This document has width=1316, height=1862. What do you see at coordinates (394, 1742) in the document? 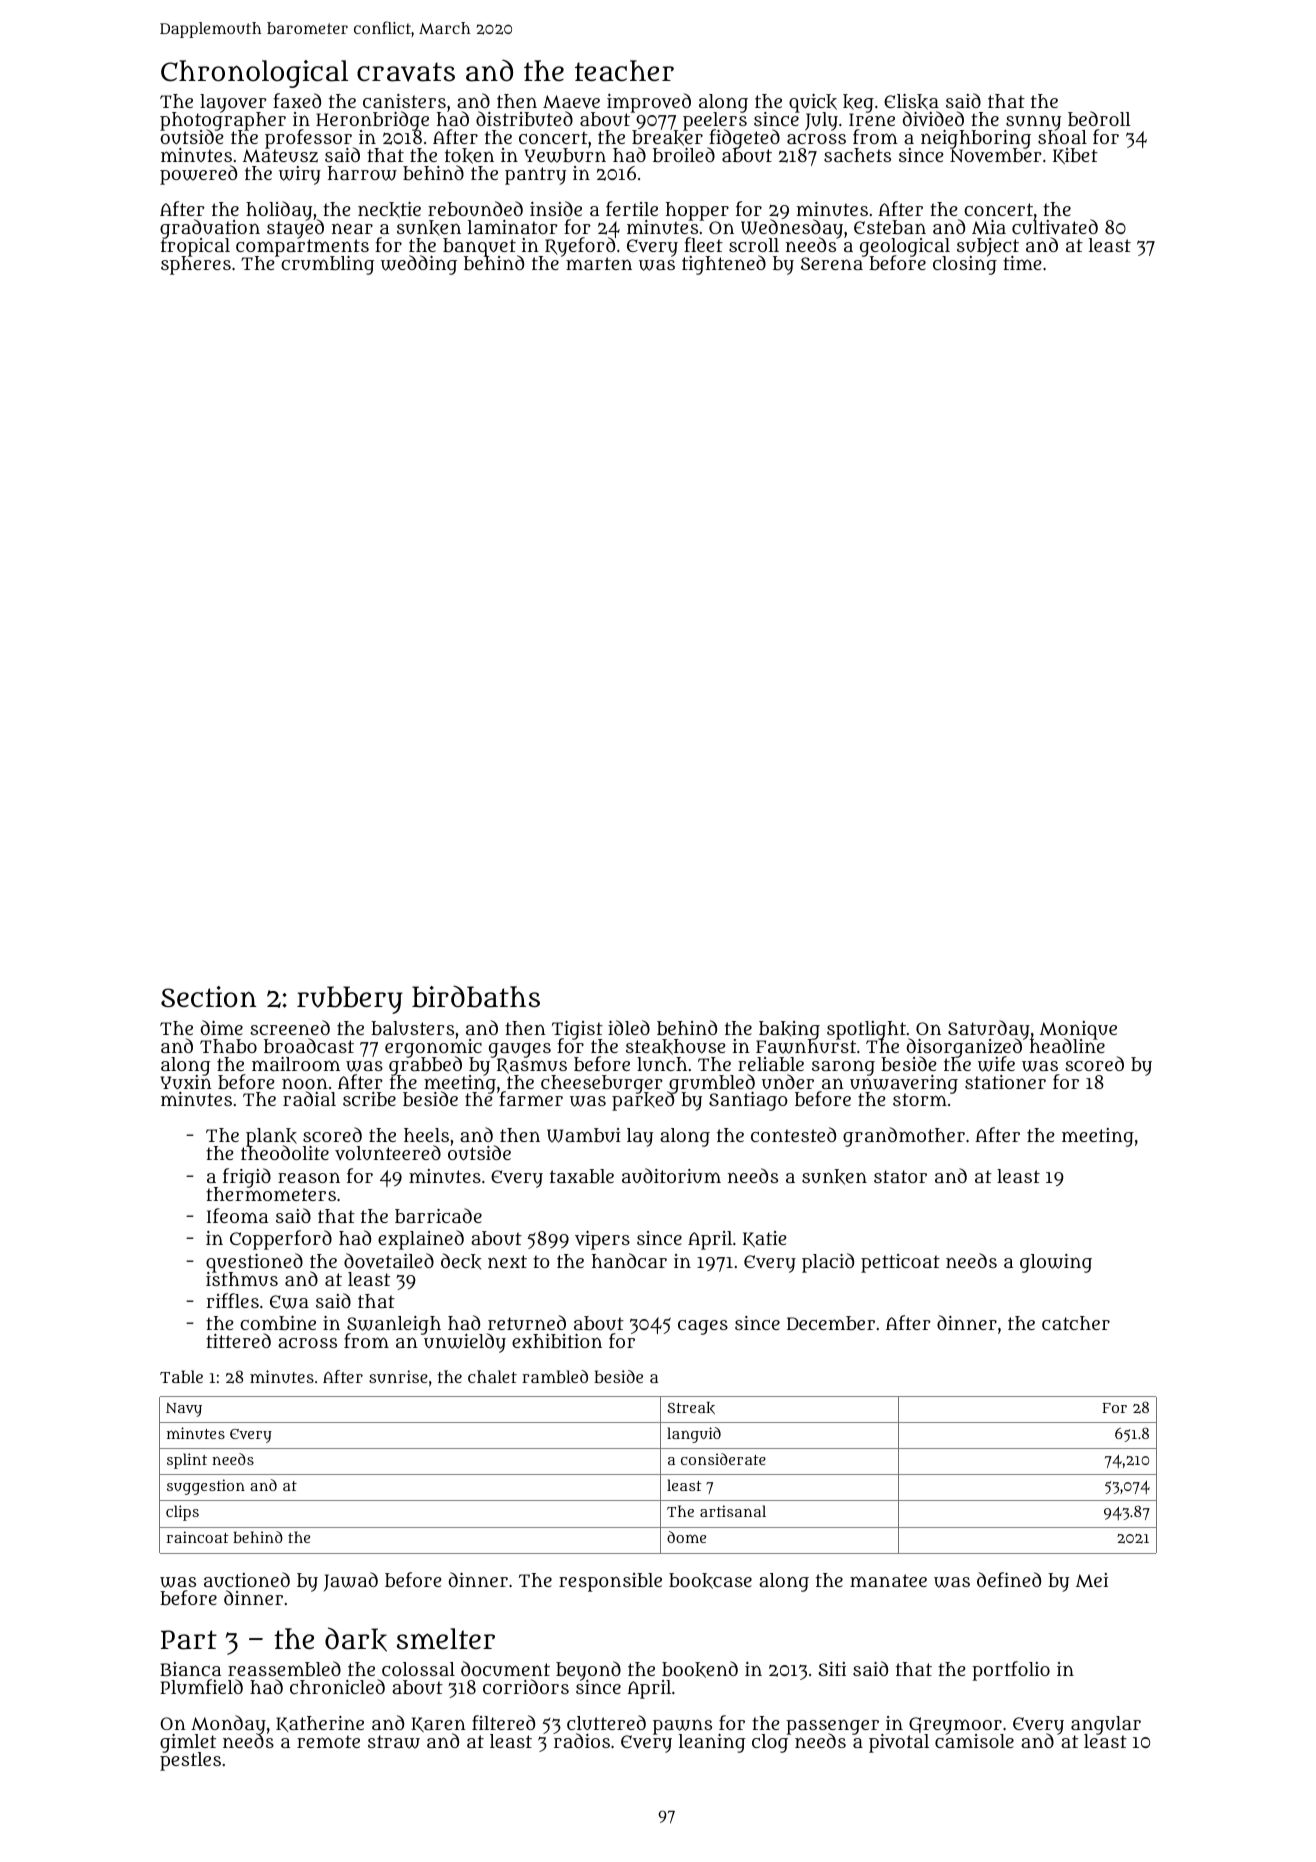
I see `straw` at bounding box center [394, 1742].
